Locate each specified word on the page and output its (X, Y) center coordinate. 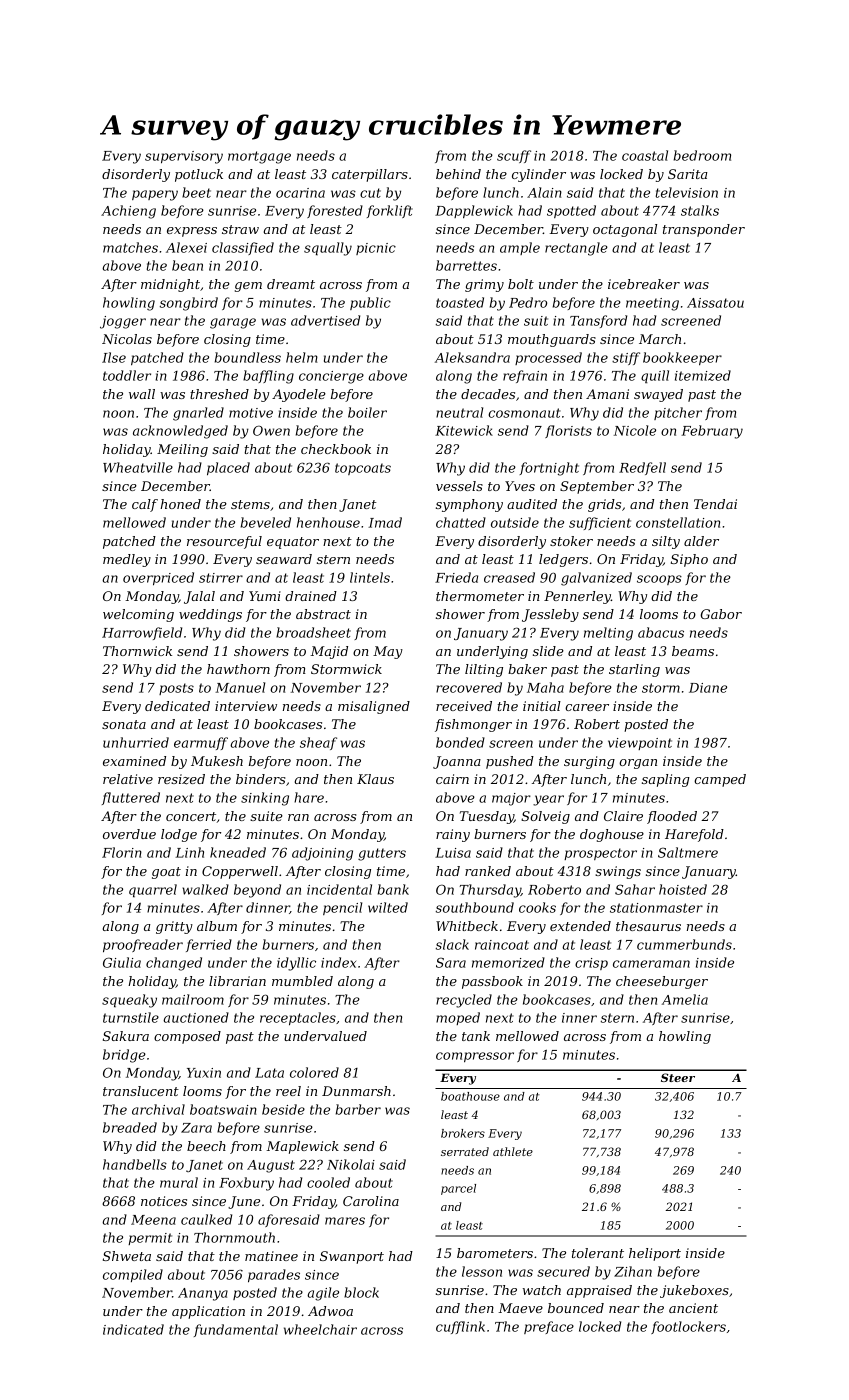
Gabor (721, 614)
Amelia (685, 999)
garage (233, 323)
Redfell (642, 468)
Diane (708, 688)
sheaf (318, 743)
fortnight (549, 469)
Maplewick (302, 1147)
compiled (133, 1275)
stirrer (221, 578)
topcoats (363, 469)
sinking (265, 799)
